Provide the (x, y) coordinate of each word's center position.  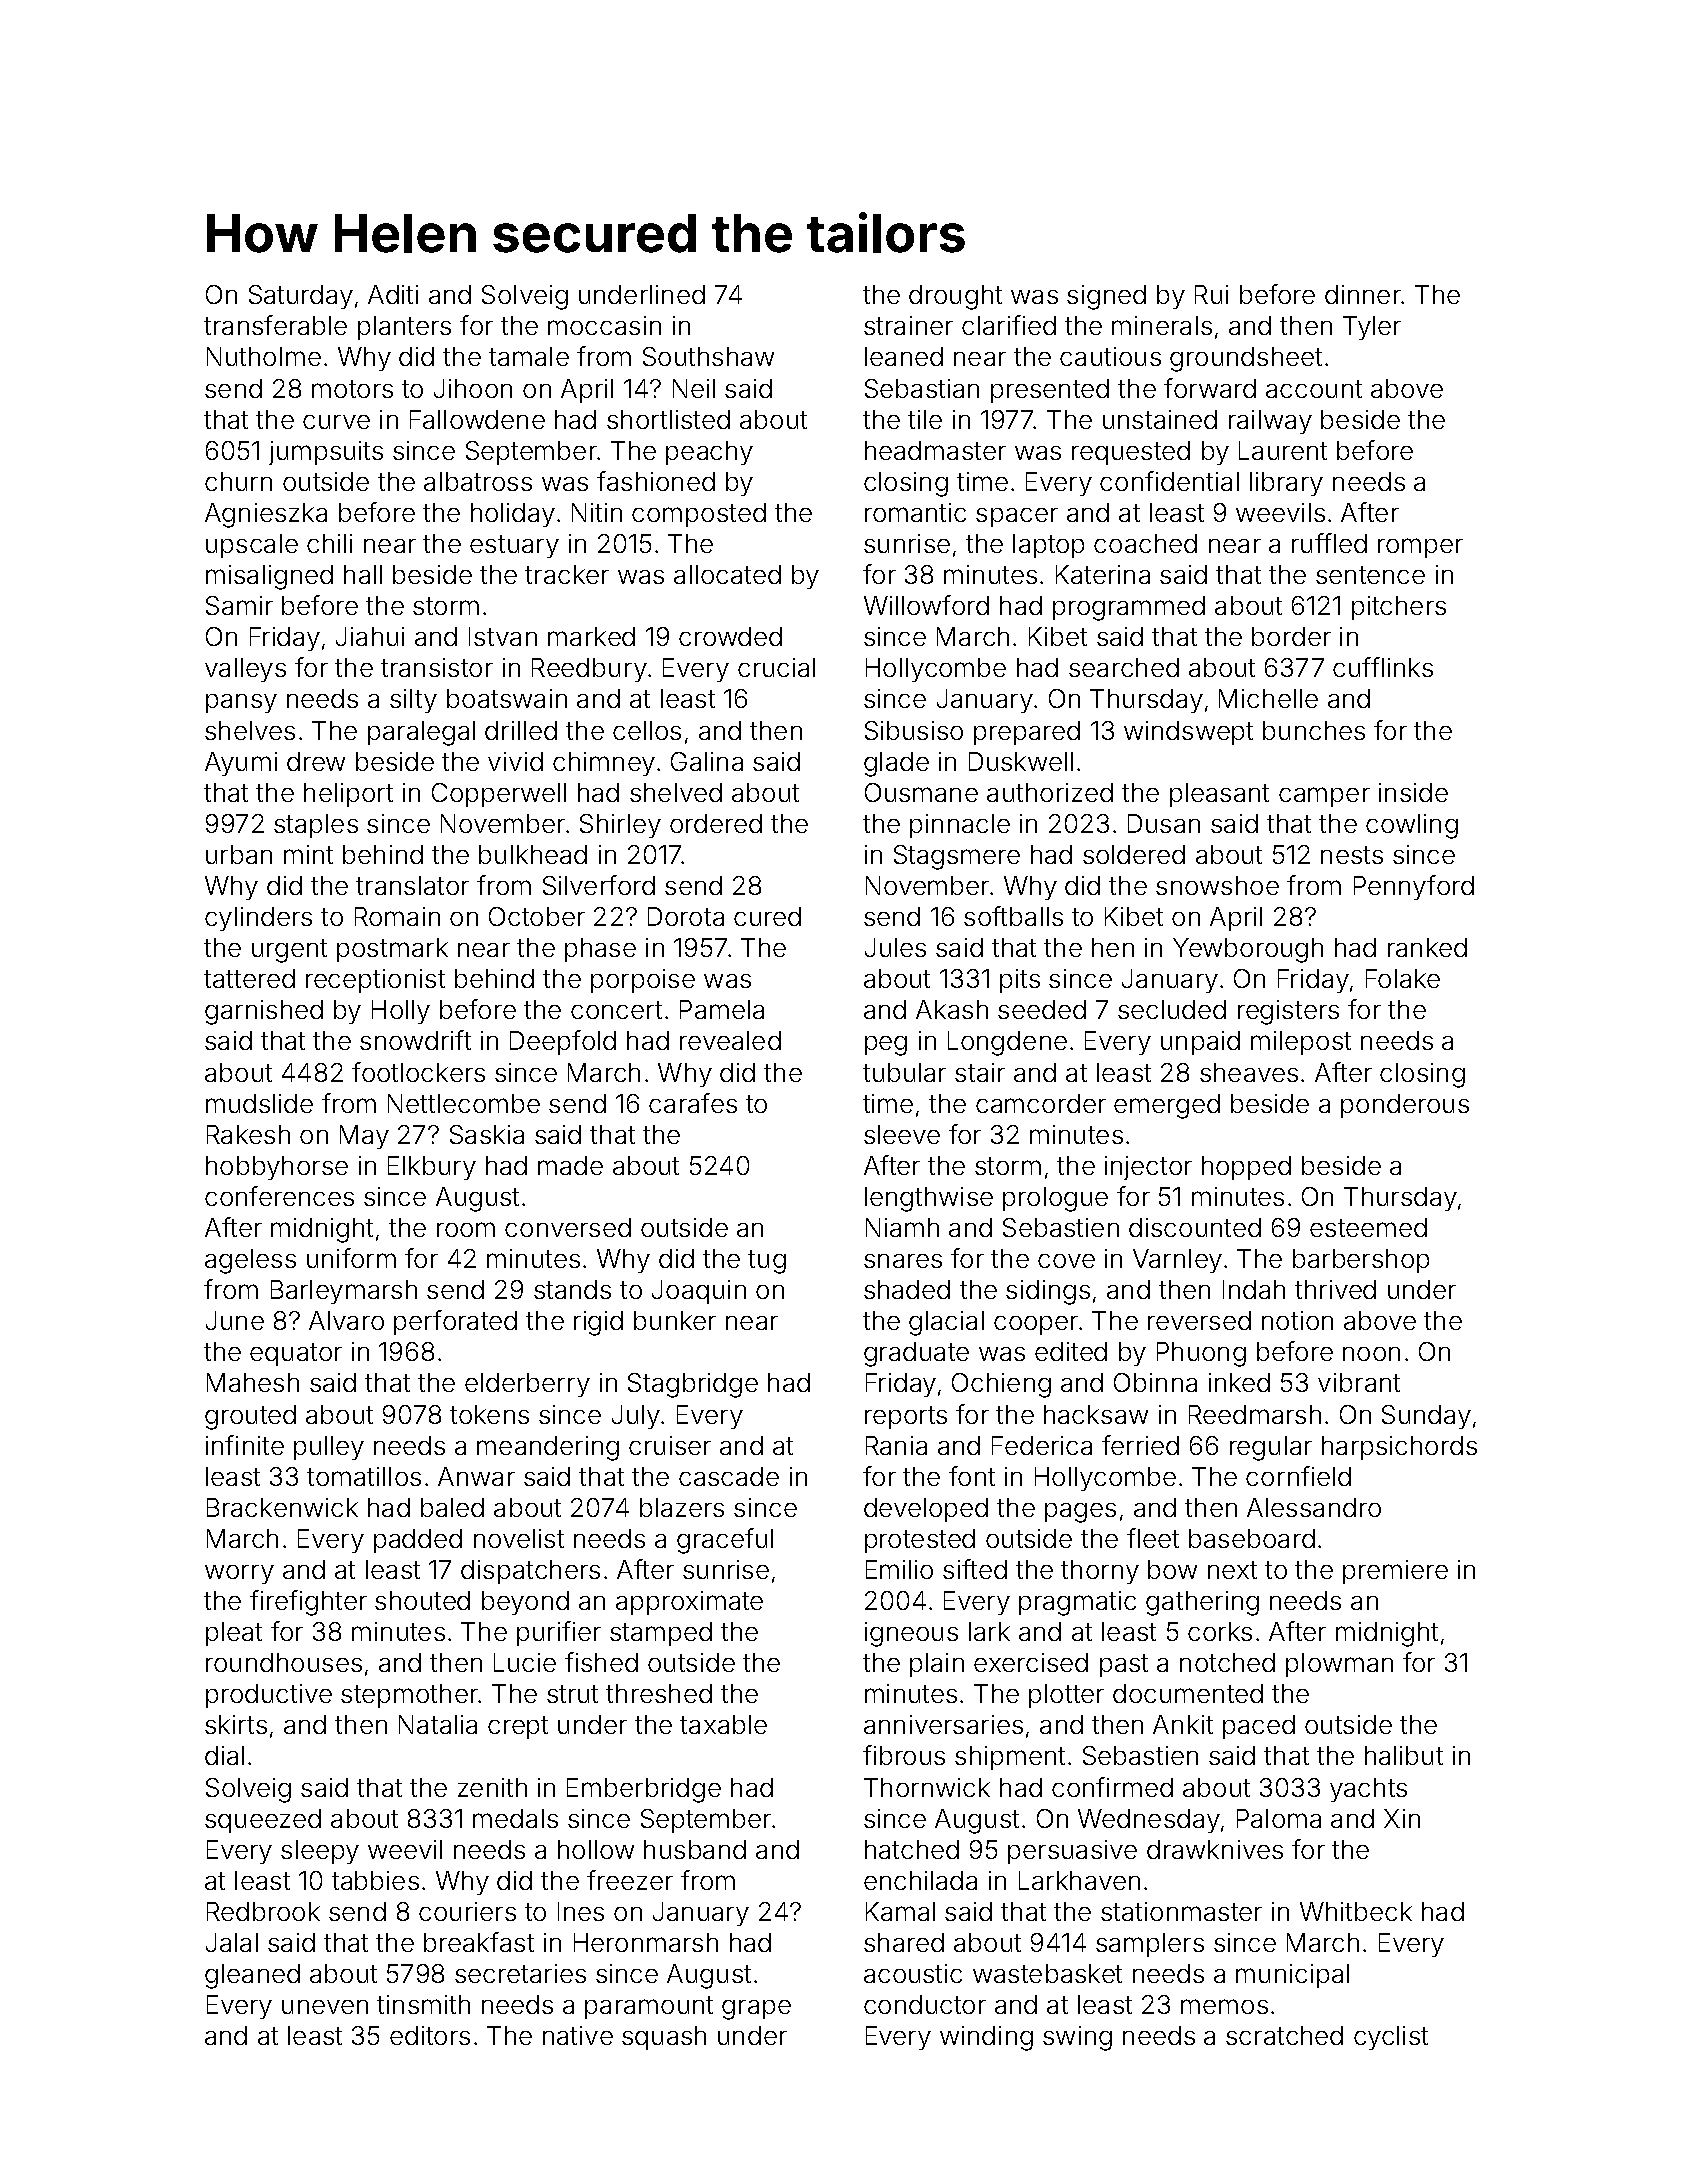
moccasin (604, 325)
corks (1220, 1631)
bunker (675, 1320)
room (466, 1229)
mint (308, 854)
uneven (325, 2007)
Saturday (301, 297)
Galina (707, 761)
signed (1106, 297)
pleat (234, 1634)
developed (926, 1510)
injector (1148, 1168)
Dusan (1164, 823)
